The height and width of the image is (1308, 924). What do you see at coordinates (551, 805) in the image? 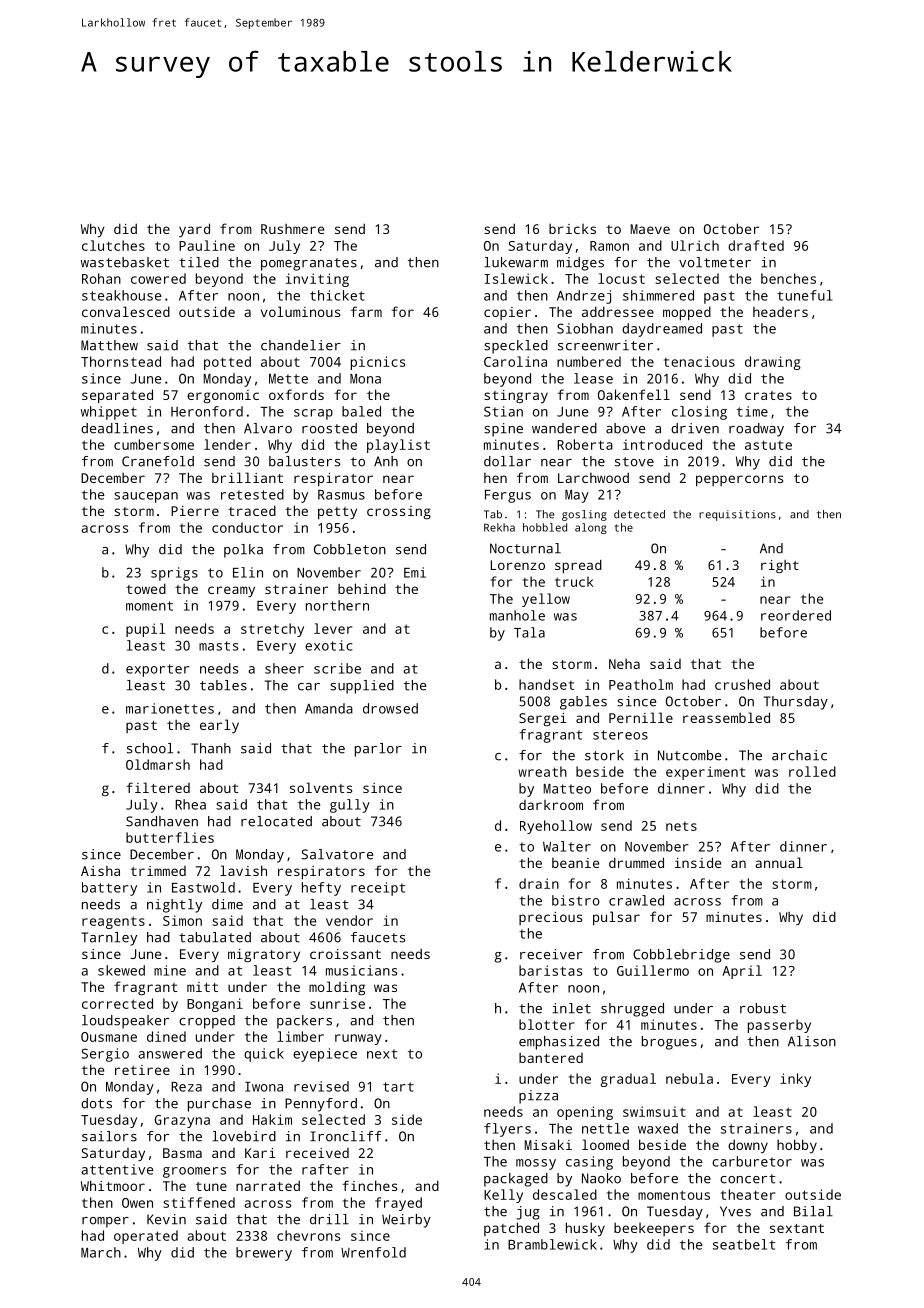
I see `darkroom` at bounding box center [551, 805].
